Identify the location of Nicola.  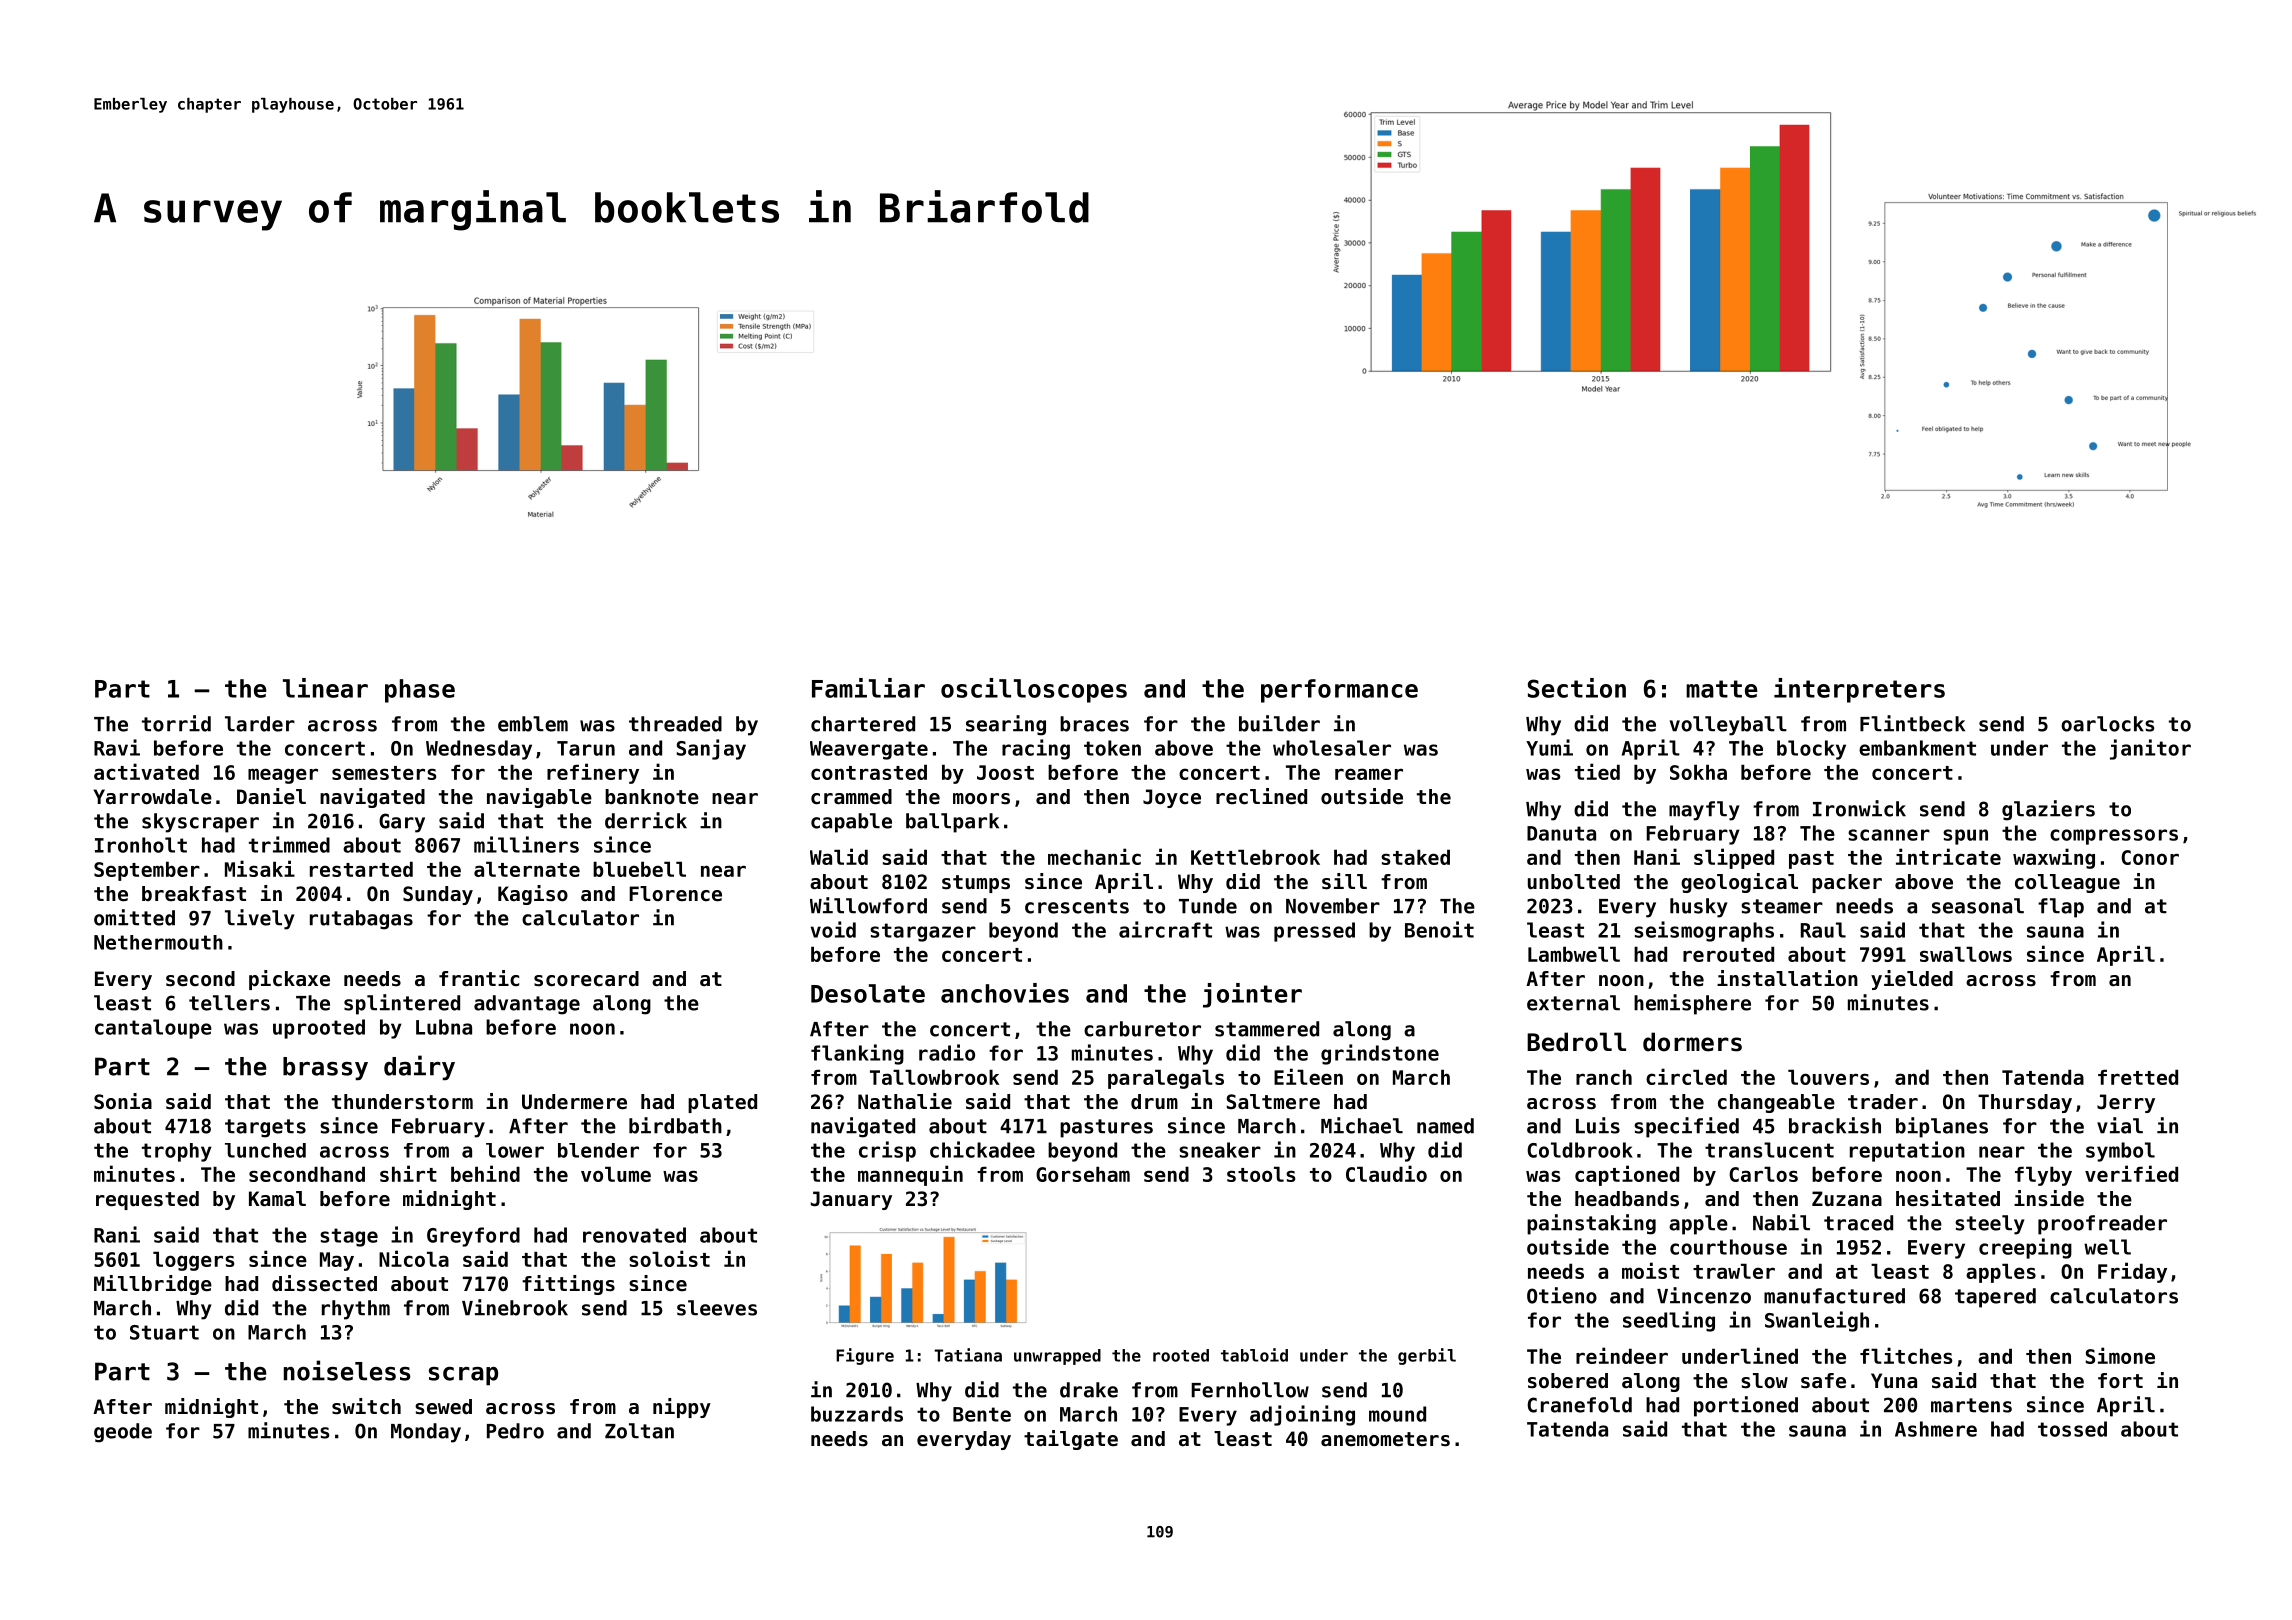
(414, 1258).
